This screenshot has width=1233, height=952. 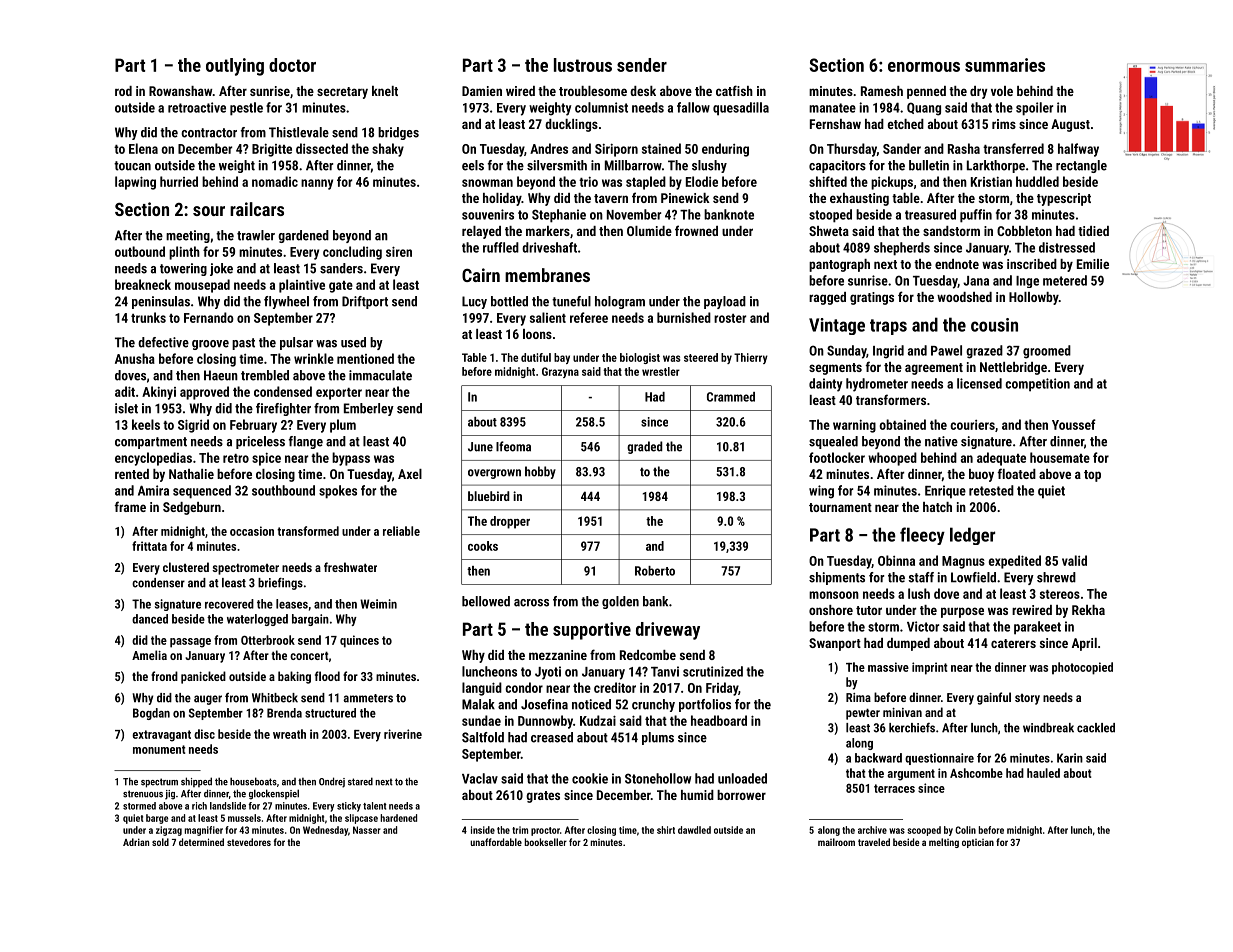 I want to click on summaries, so click(x=1005, y=65).
